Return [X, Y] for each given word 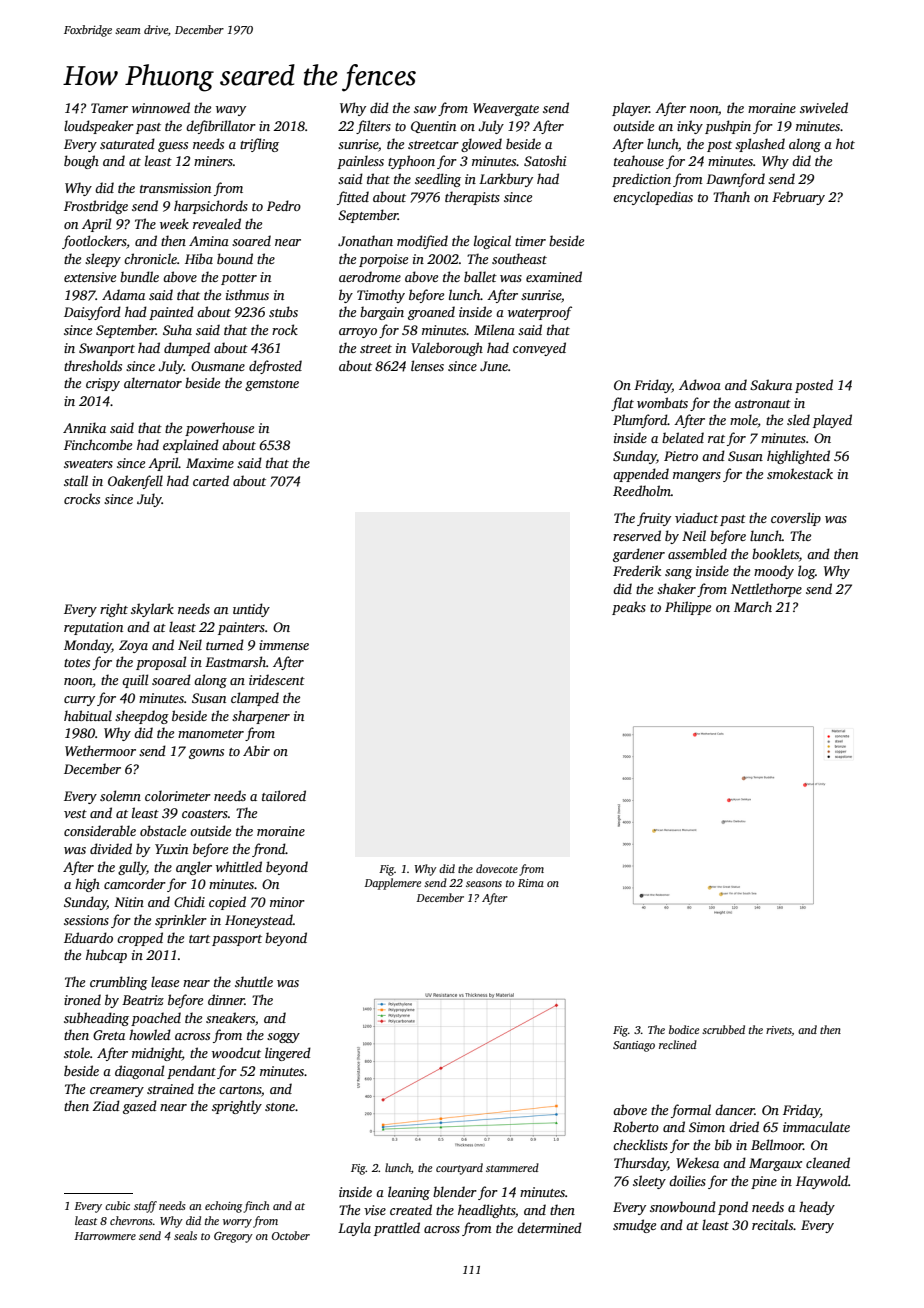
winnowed [161, 107]
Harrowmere [105, 1236]
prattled [397, 1229]
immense [284, 645]
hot [845, 143]
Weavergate [506, 109]
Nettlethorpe [766, 590]
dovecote [497, 868]
